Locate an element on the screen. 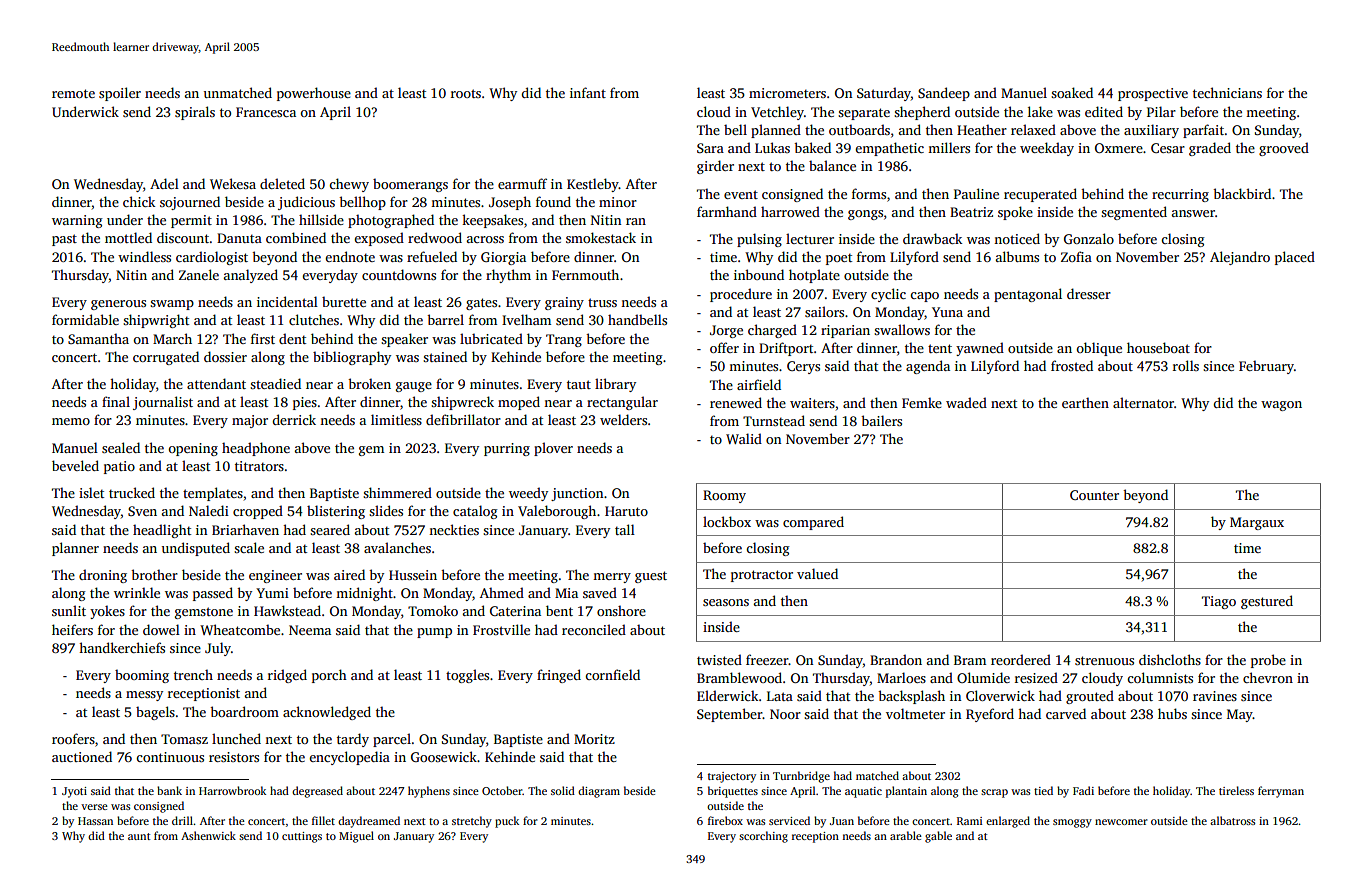  heifers is located at coordinates (72, 629).
